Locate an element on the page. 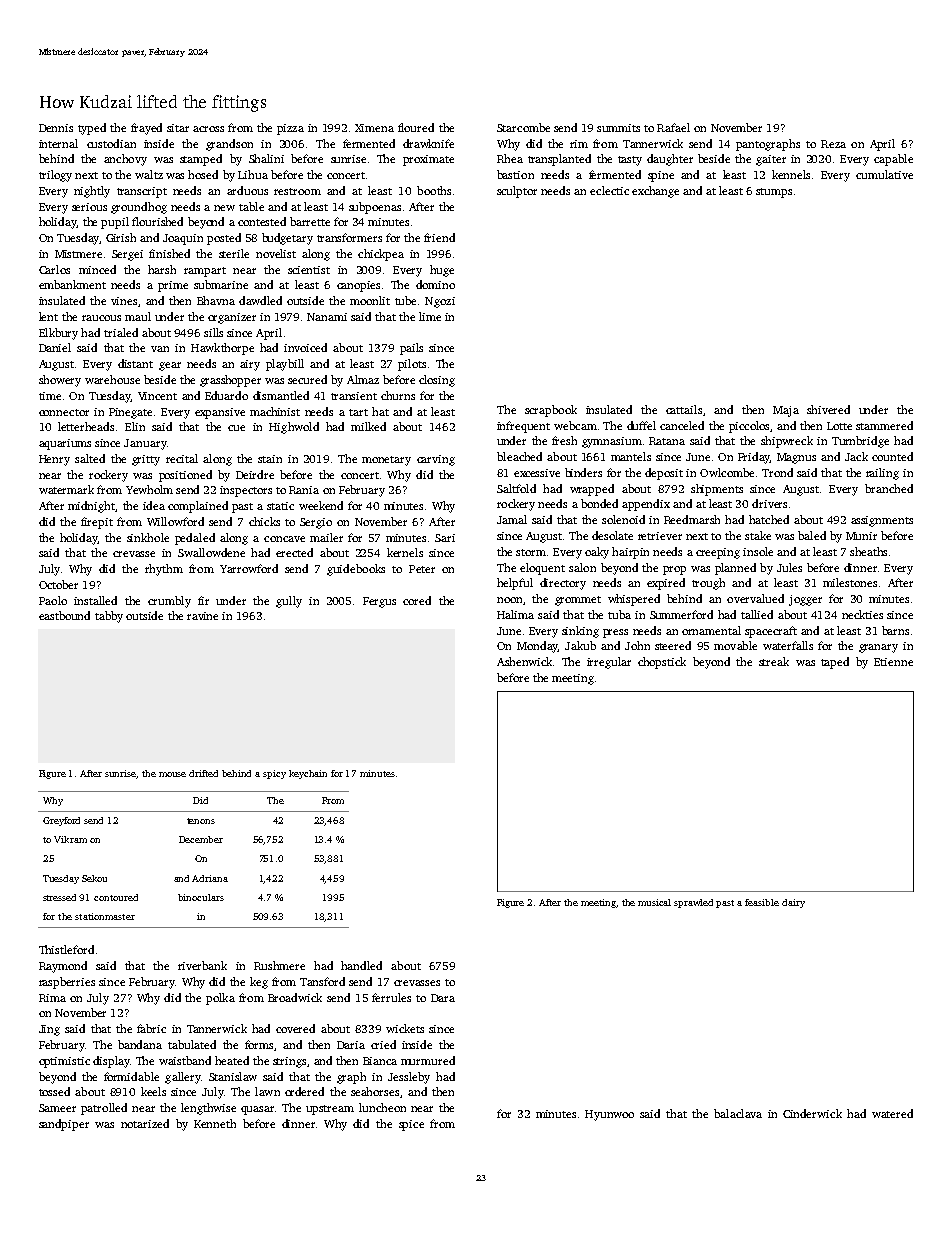  stumps is located at coordinates (774, 193).
